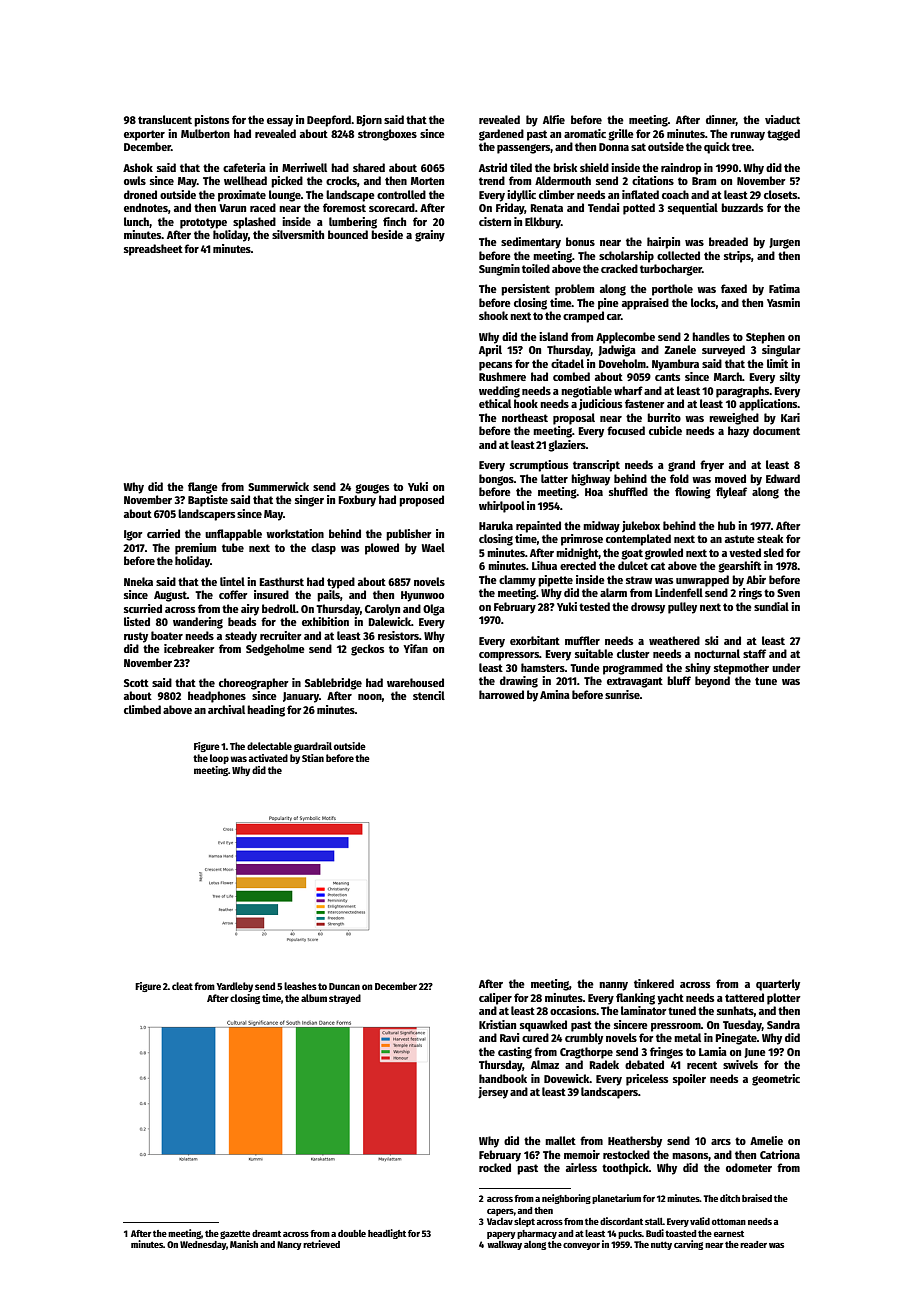  What do you see at coordinates (287, 182) in the page?
I see `picked` at bounding box center [287, 182].
